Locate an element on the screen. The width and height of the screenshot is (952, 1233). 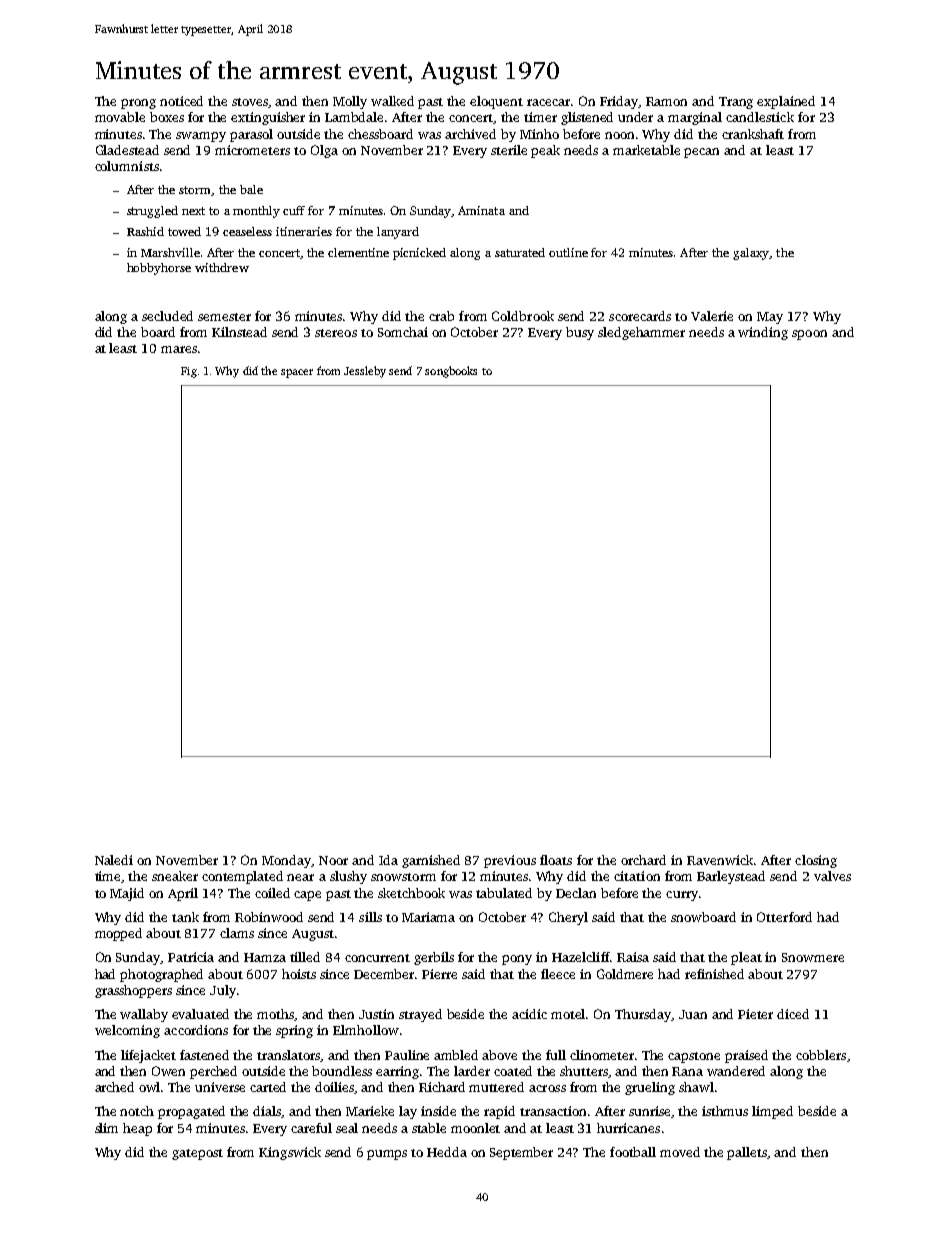
Snowmere is located at coordinates (813, 957).
